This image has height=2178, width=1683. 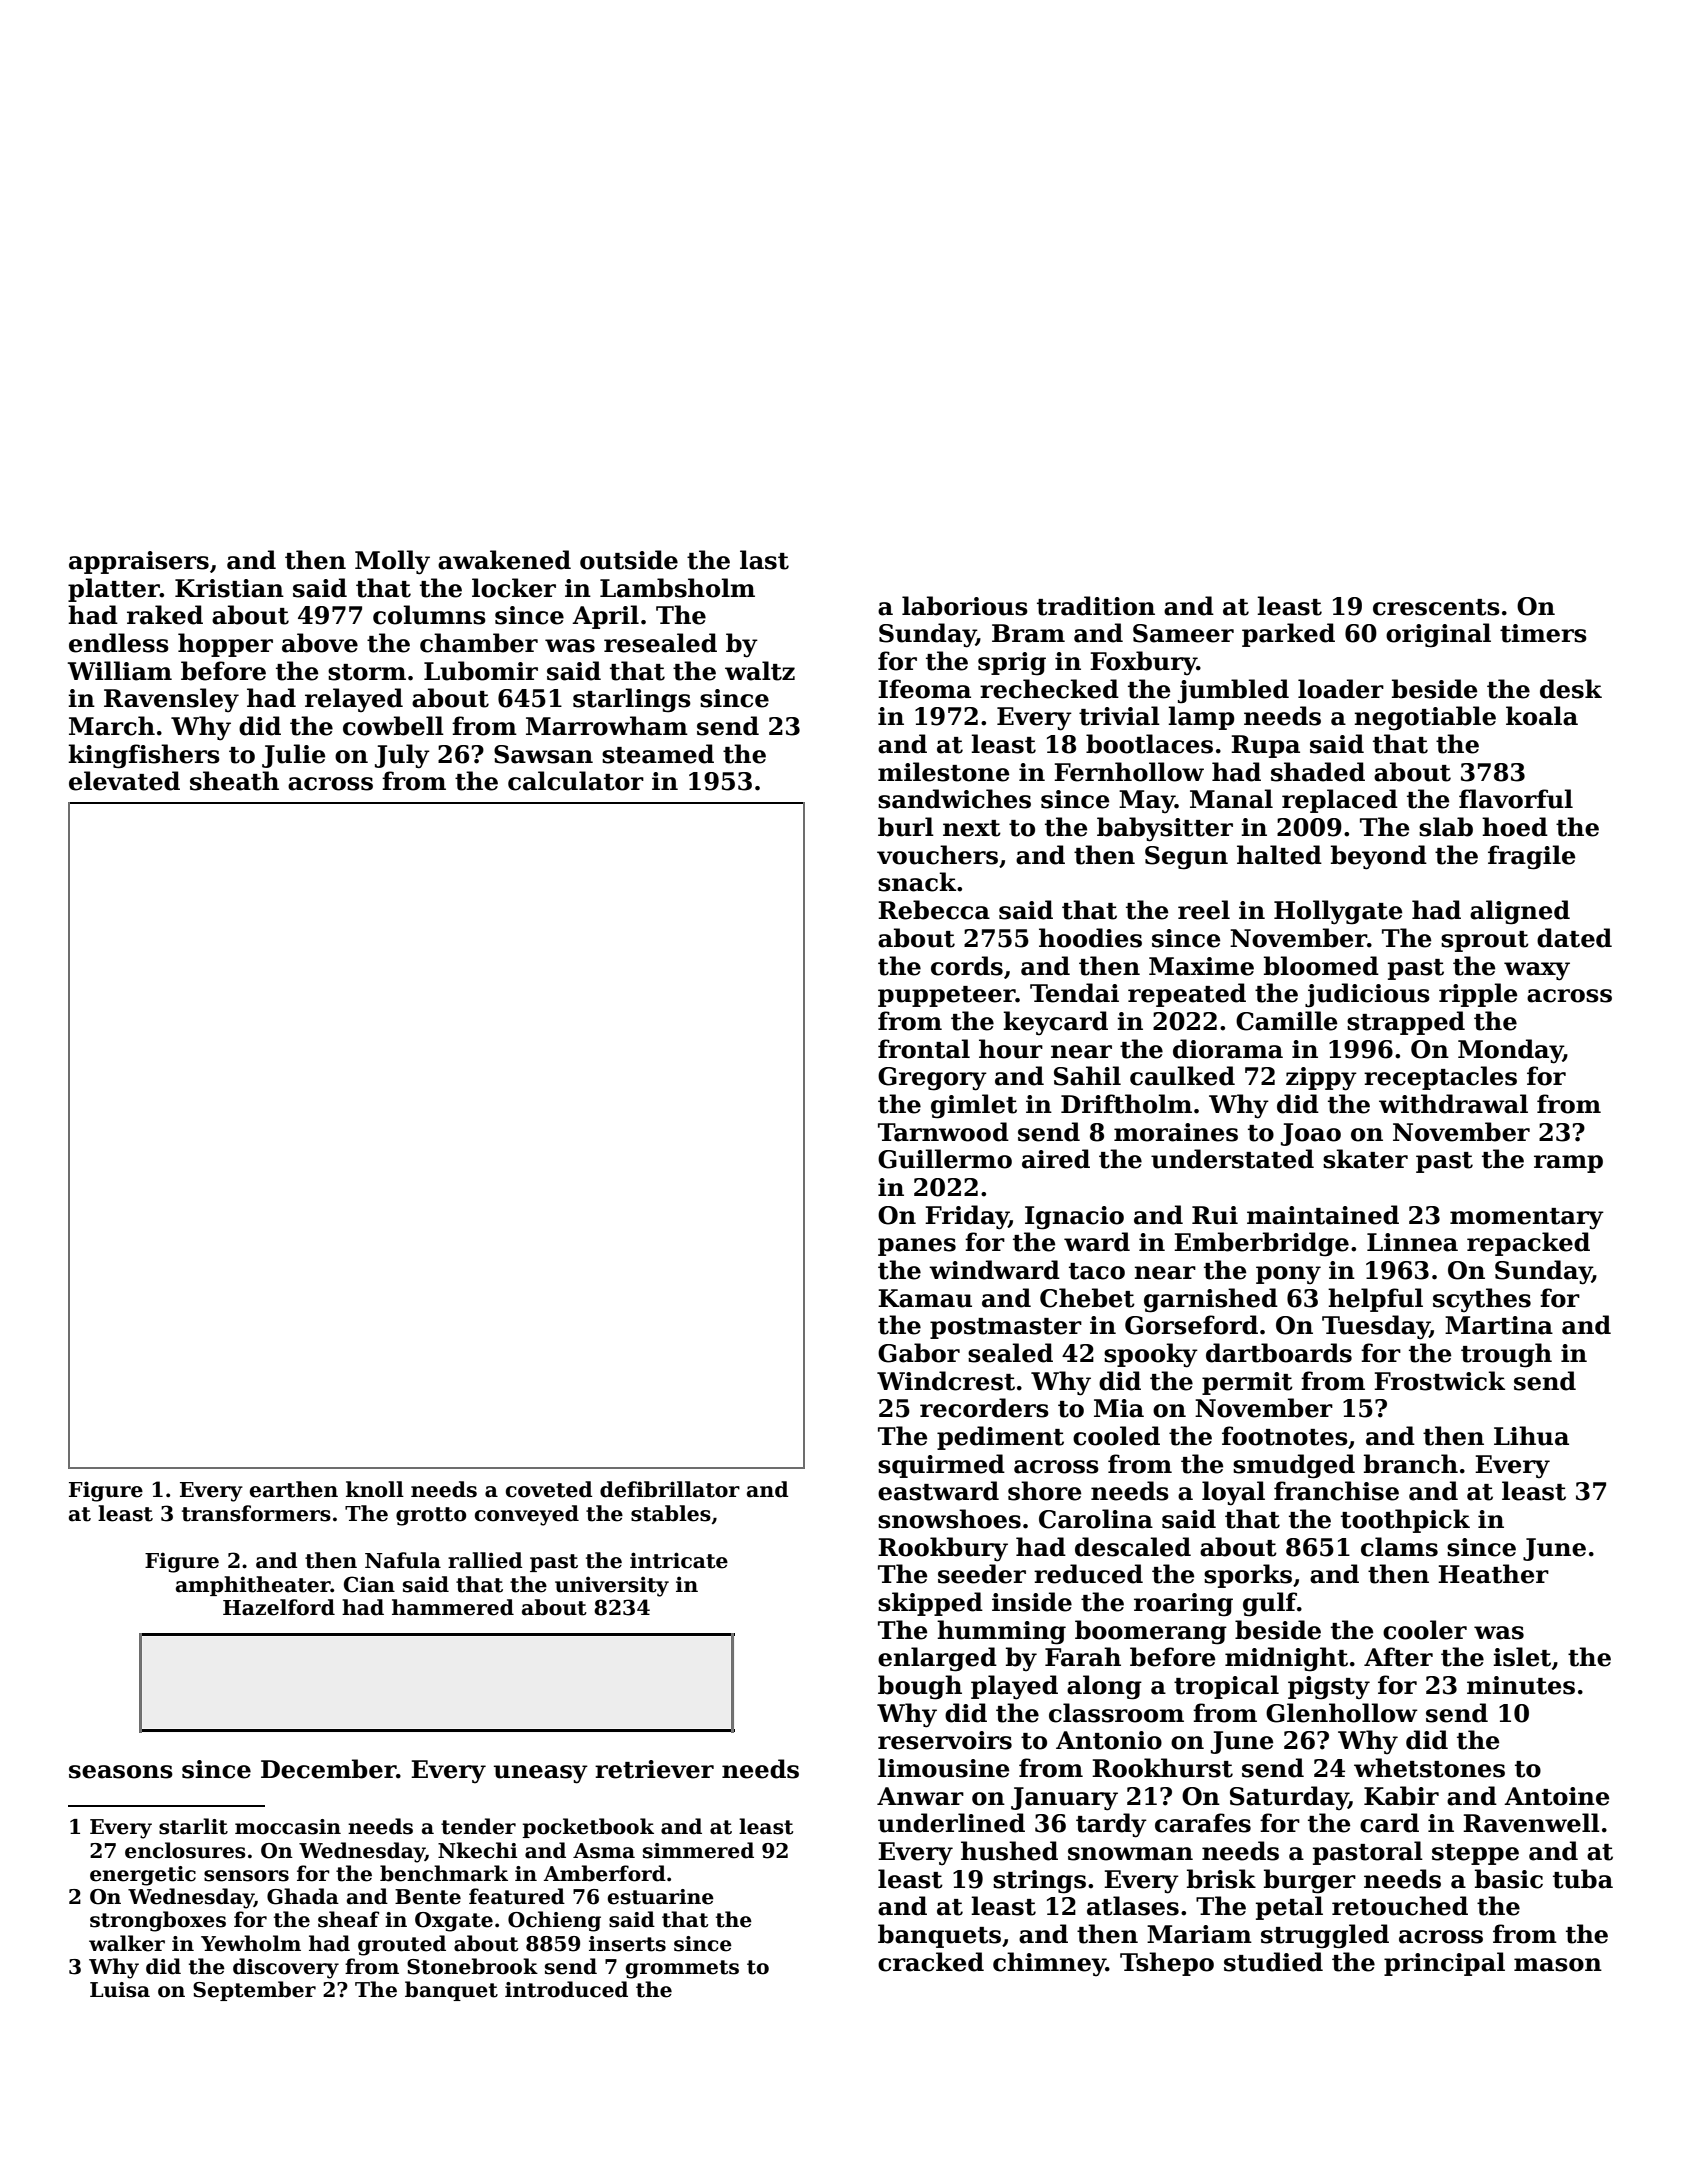 What do you see at coordinates (139, 562) in the image?
I see `appraisers` at bounding box center [139, 562].
